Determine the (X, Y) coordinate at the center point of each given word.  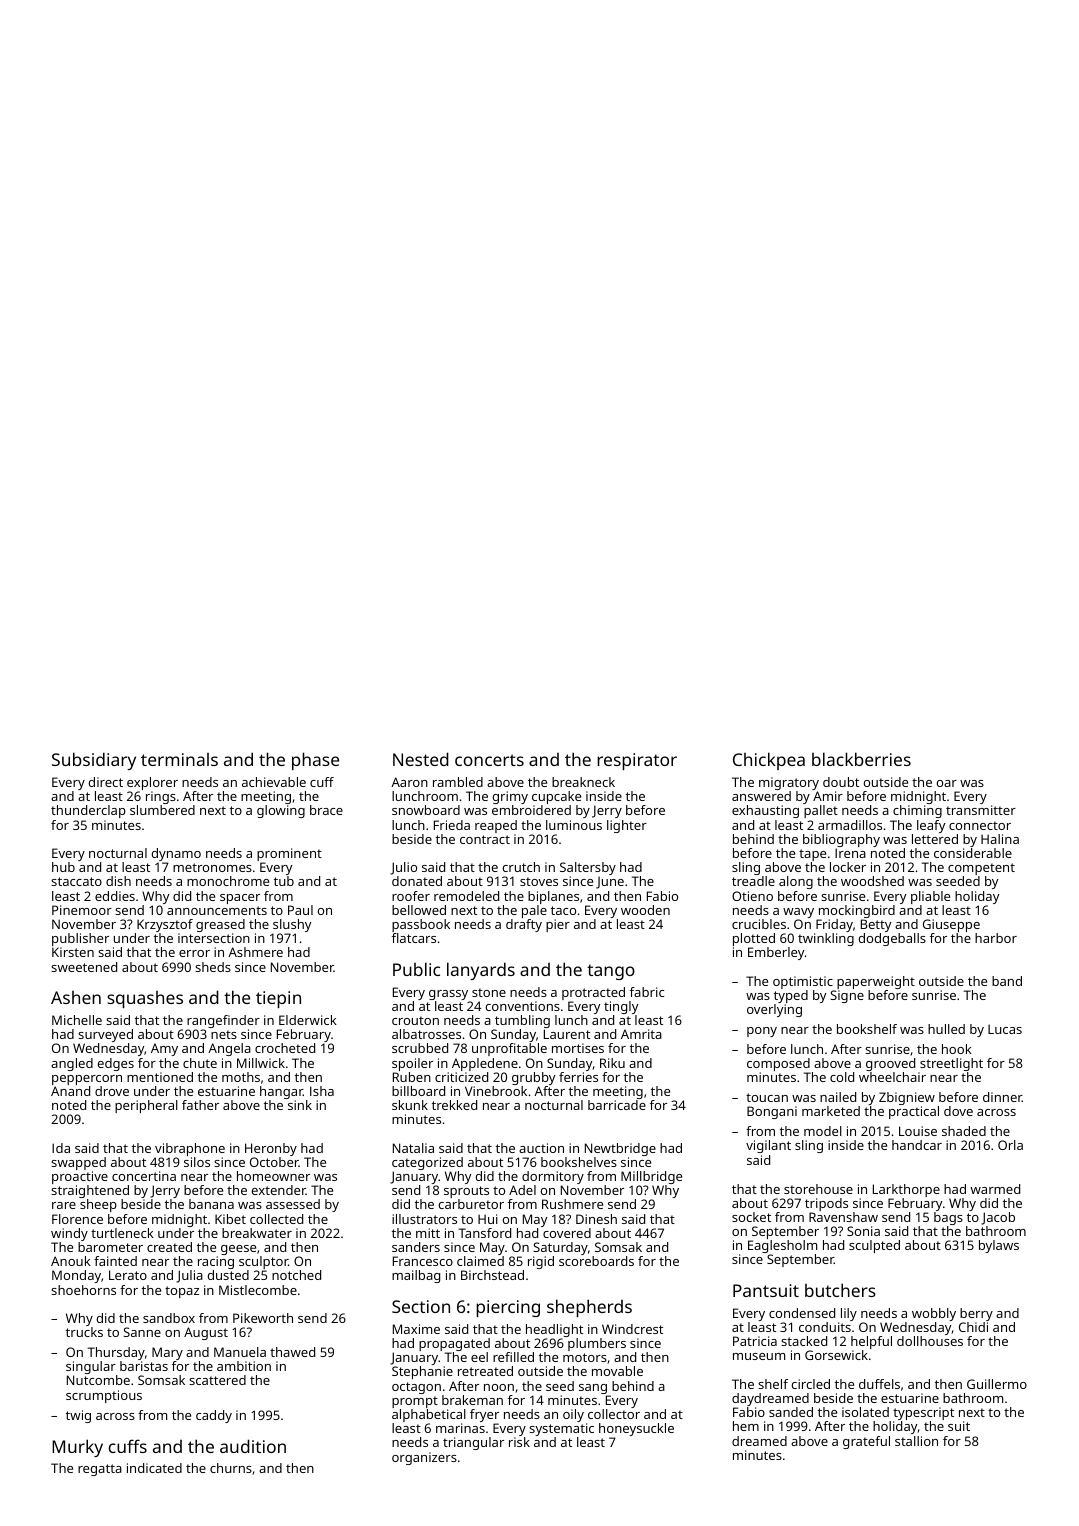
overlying (774, 1010)
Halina (1000, 839)
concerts (489, 760)
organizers (424, 1458)
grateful (866, 1442)
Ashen (76, 997)
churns (231, 1468)
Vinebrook (496, 1091)
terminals (179, 759)
